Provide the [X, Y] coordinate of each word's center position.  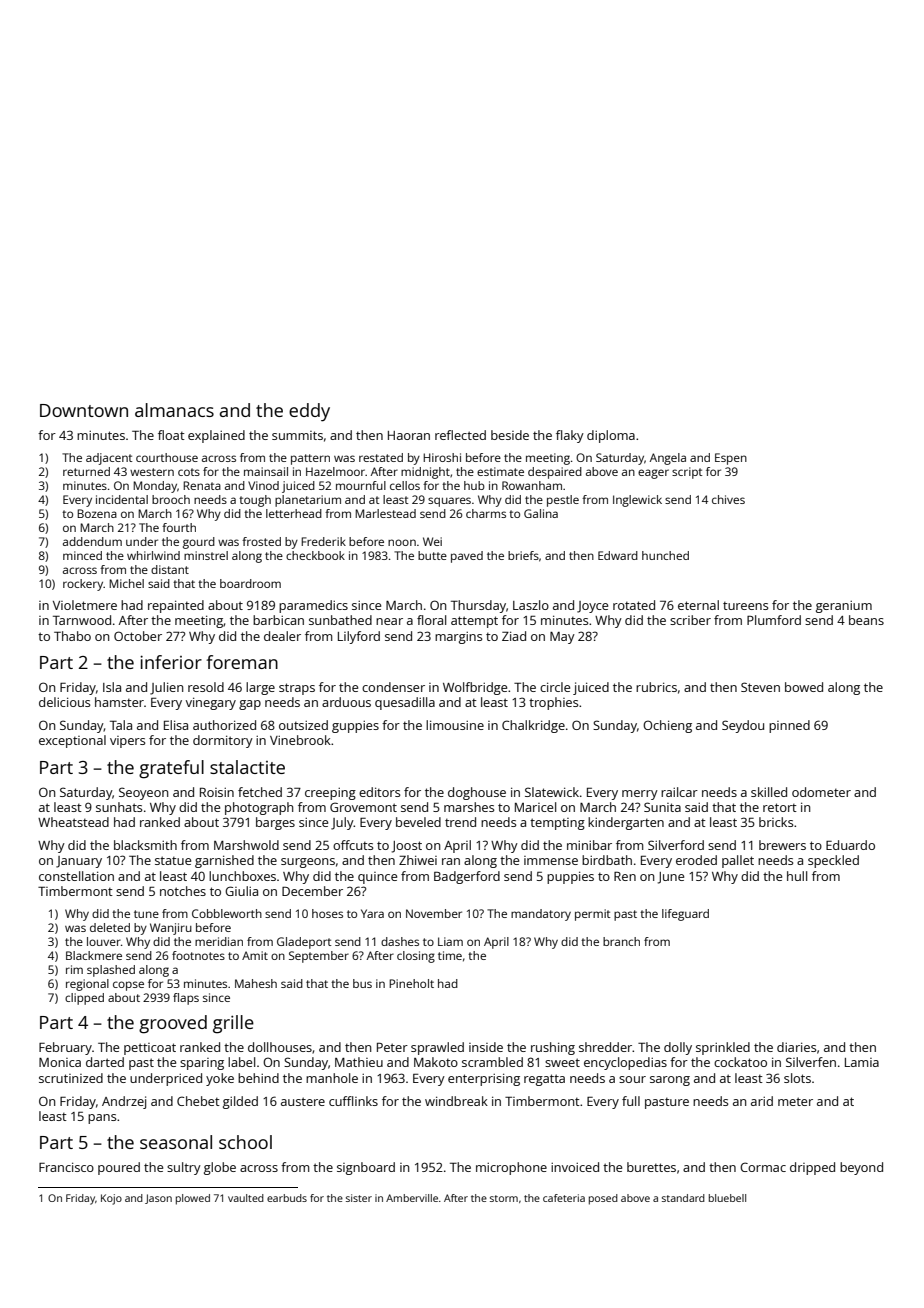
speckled [833, 861]
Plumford [774, 620]
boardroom [250, 583]
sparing [202, 1064]
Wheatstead [73, 822]
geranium [844, 607]
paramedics [313, 606]
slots [797, 1078]
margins [458, 638]
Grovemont [363, 807]
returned [86, 471]
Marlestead [385, 513]
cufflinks [353, 1101]
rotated [634, 605]
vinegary [211, 703]
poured [119, 1168]
